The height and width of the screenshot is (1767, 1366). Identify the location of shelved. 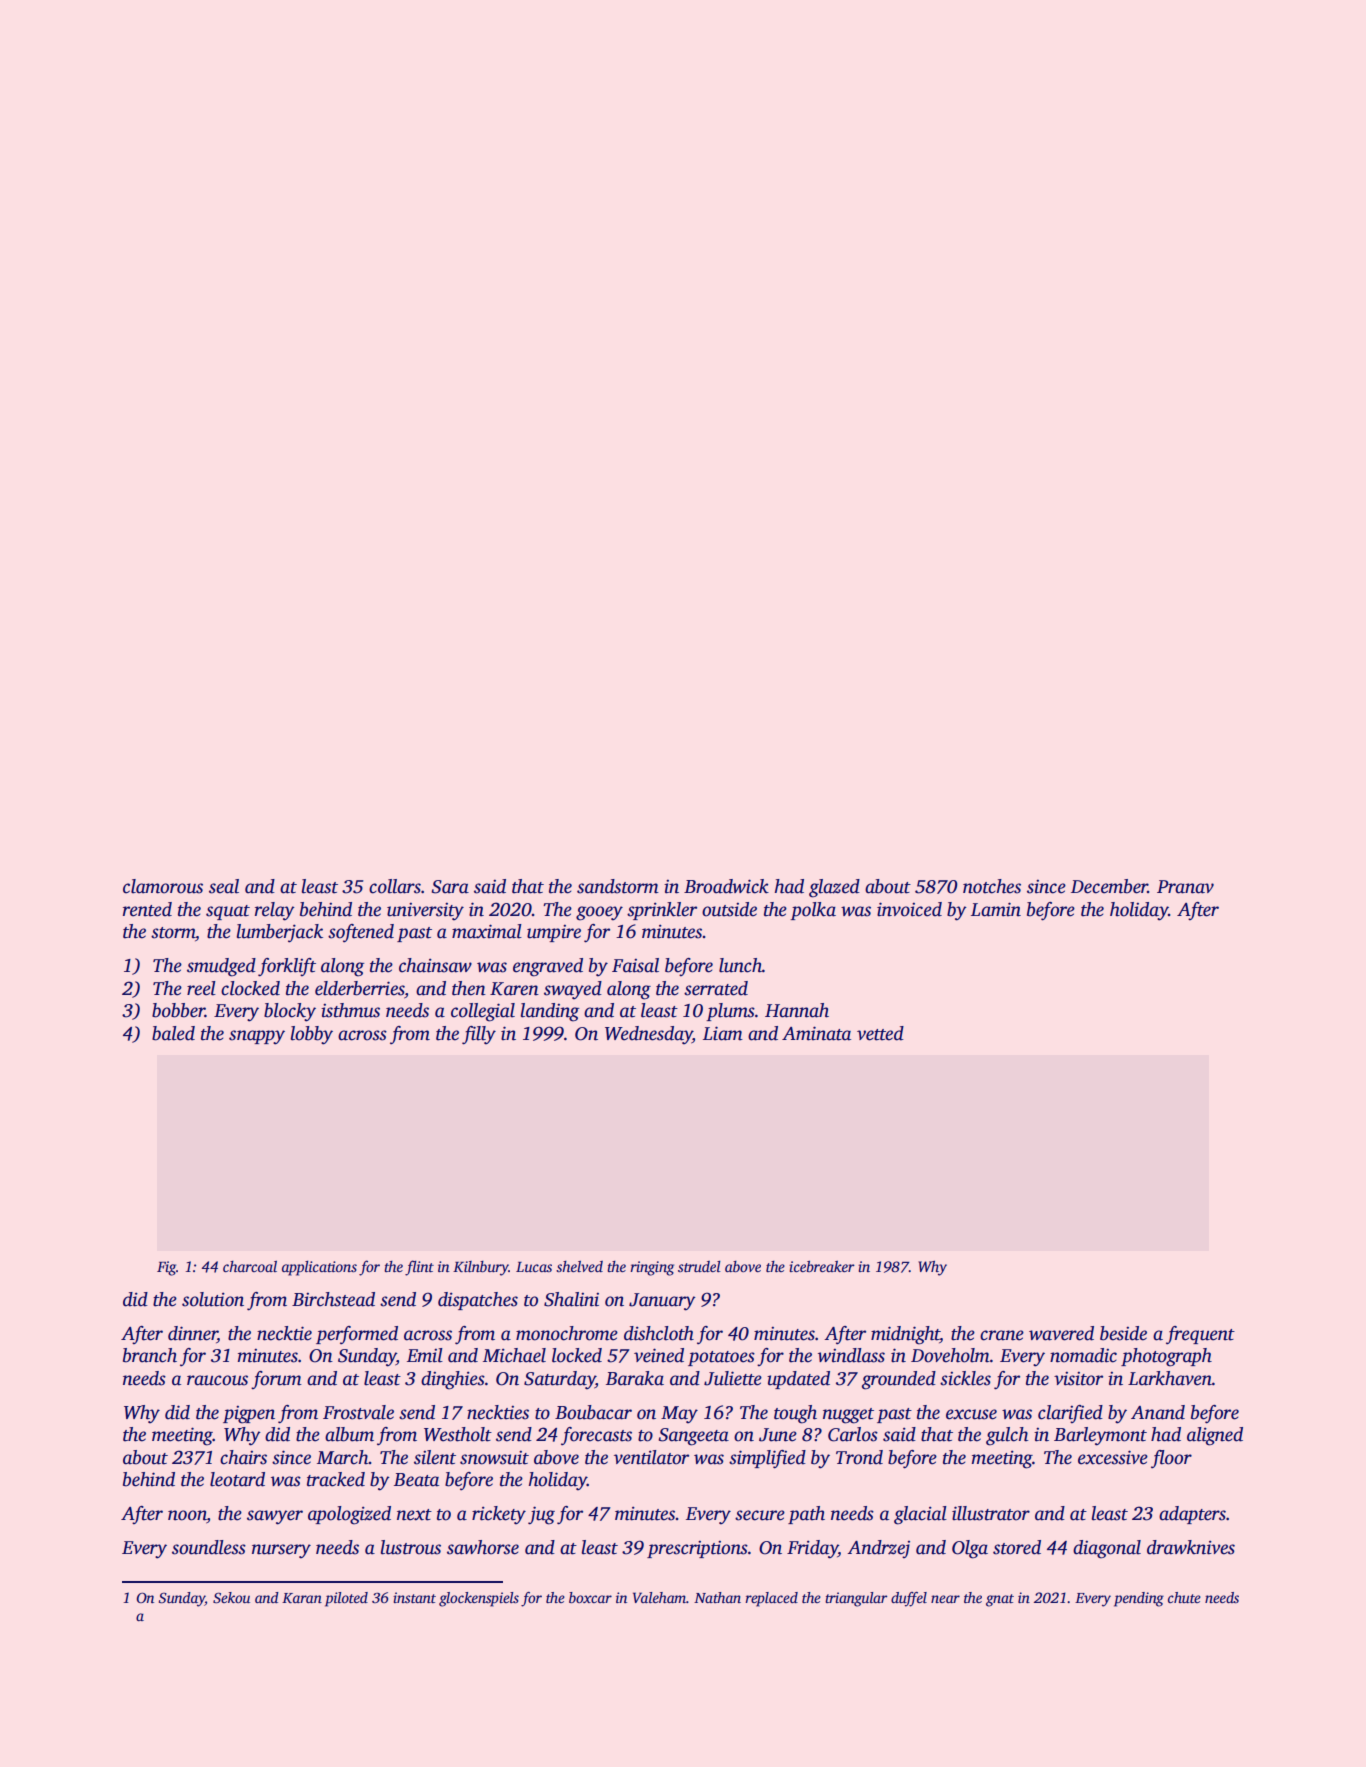
(579, 1266).
